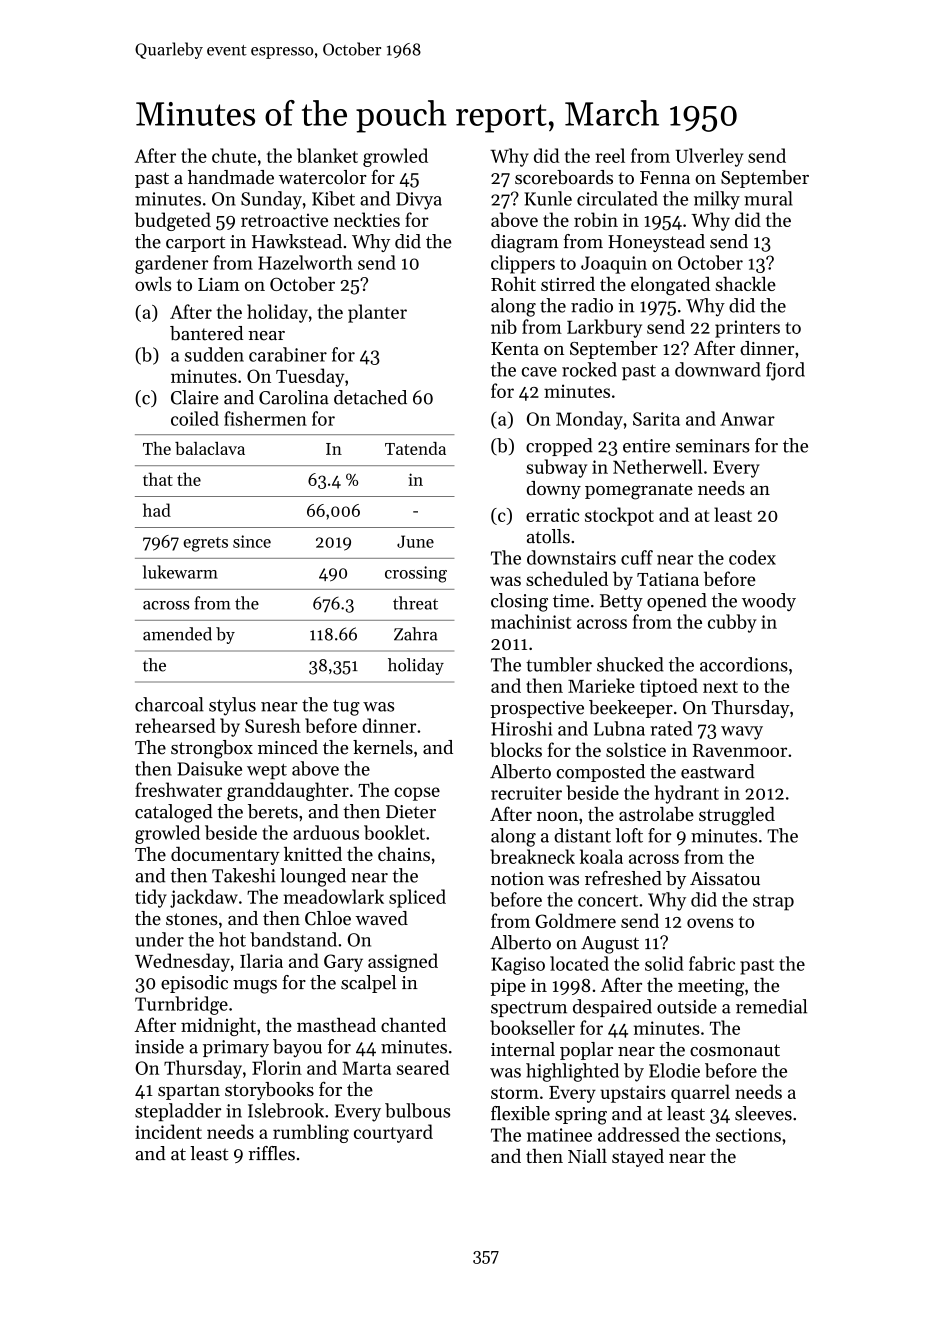  What do you see at coordinates (636, 749) in the page?
I see `solstice` at bounding box center [636, 749].
